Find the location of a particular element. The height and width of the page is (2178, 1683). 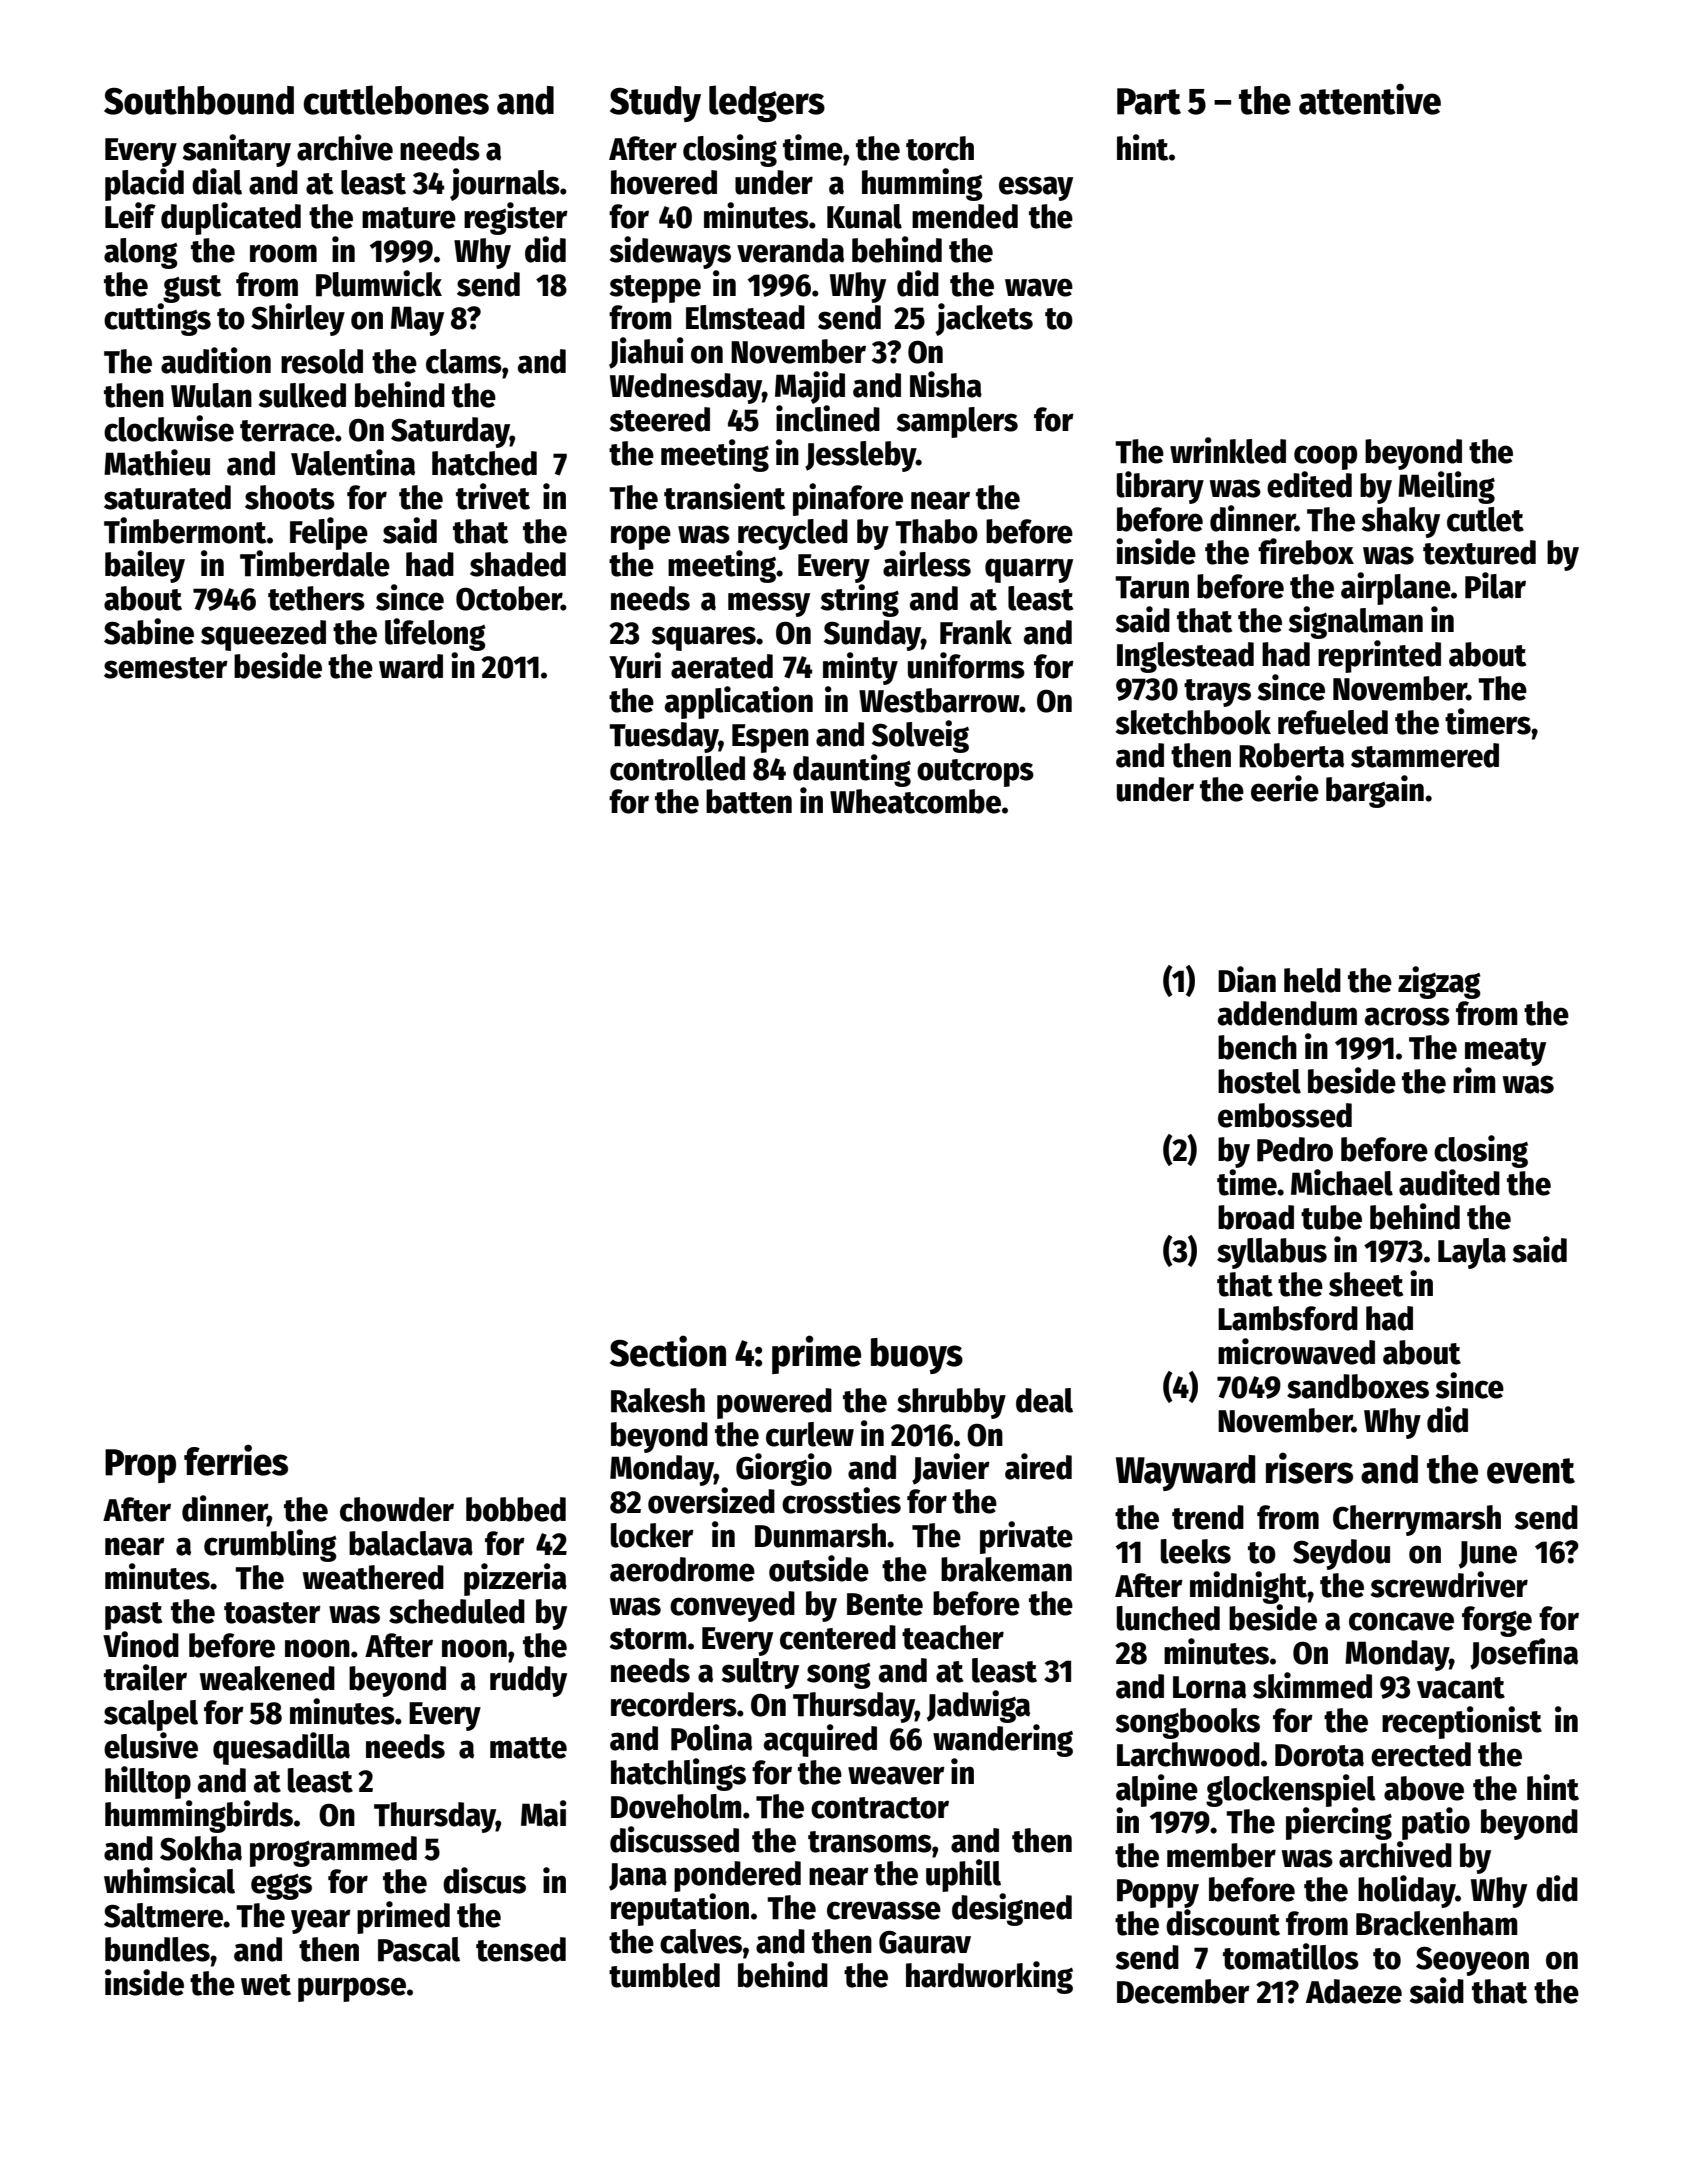

wet is located at coordinates (266, 1985).
